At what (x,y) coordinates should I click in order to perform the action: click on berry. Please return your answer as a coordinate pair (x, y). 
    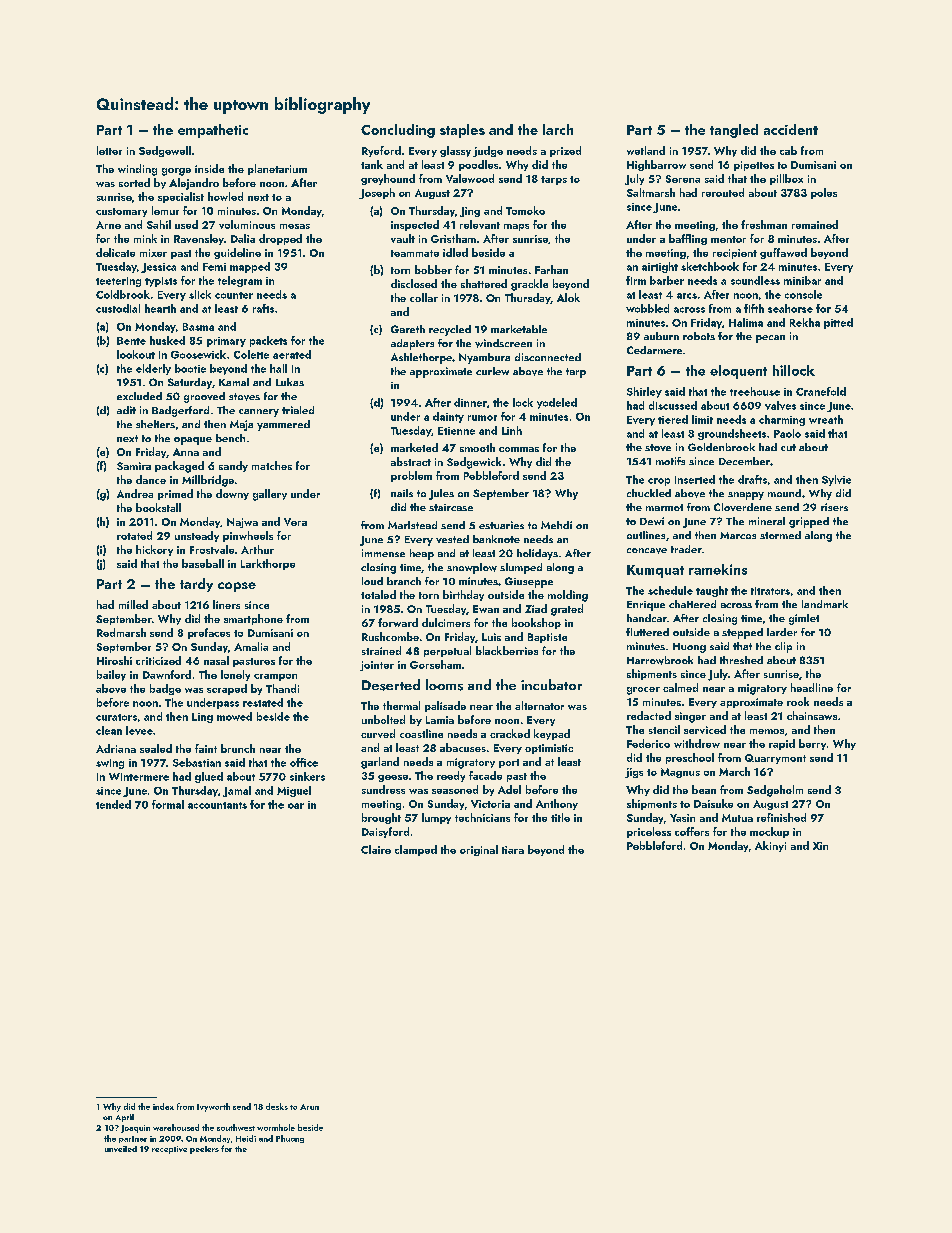
    Looking at the image, I should click on (812, 744).
